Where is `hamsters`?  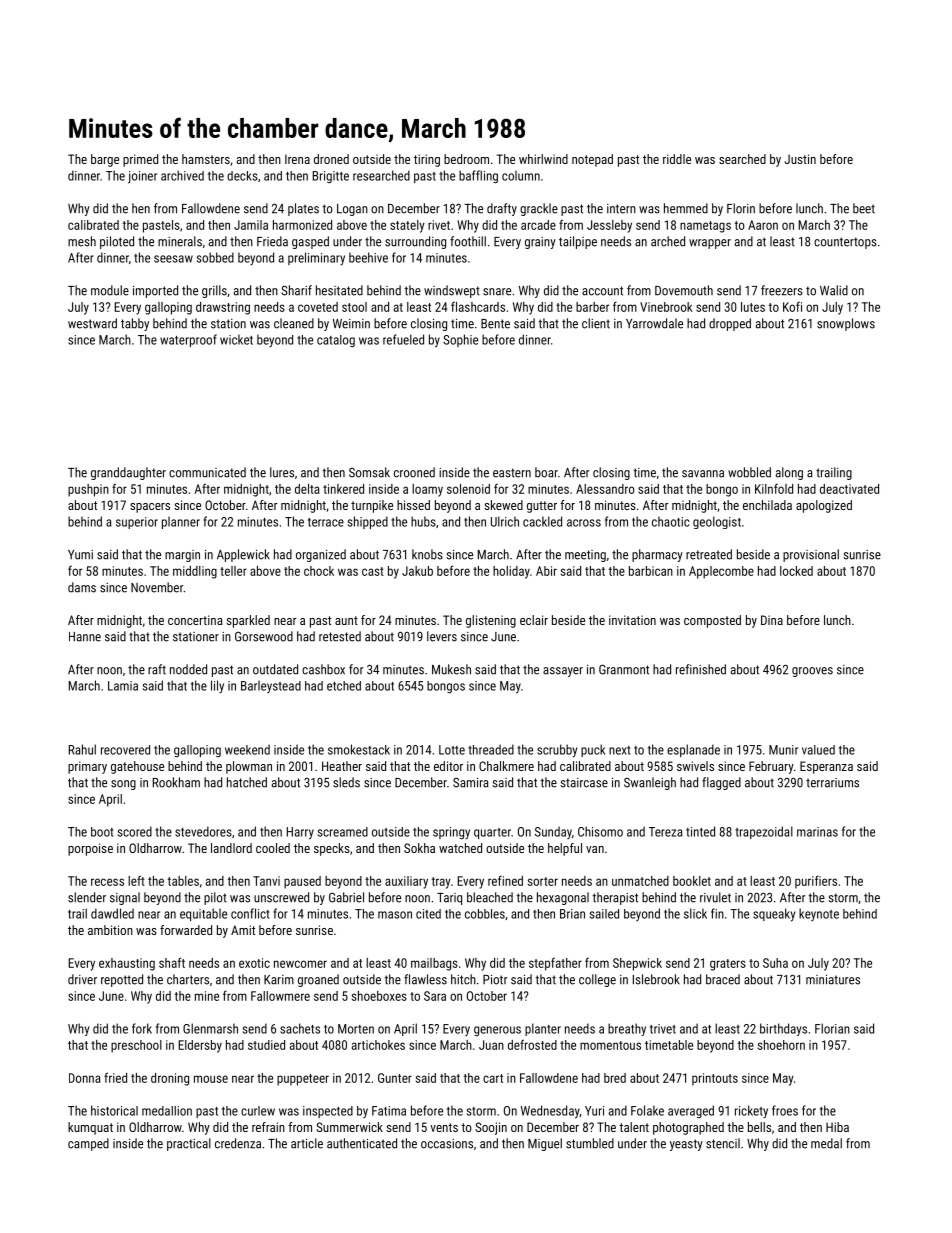 hamsters is located at coordinates (206, 159).
